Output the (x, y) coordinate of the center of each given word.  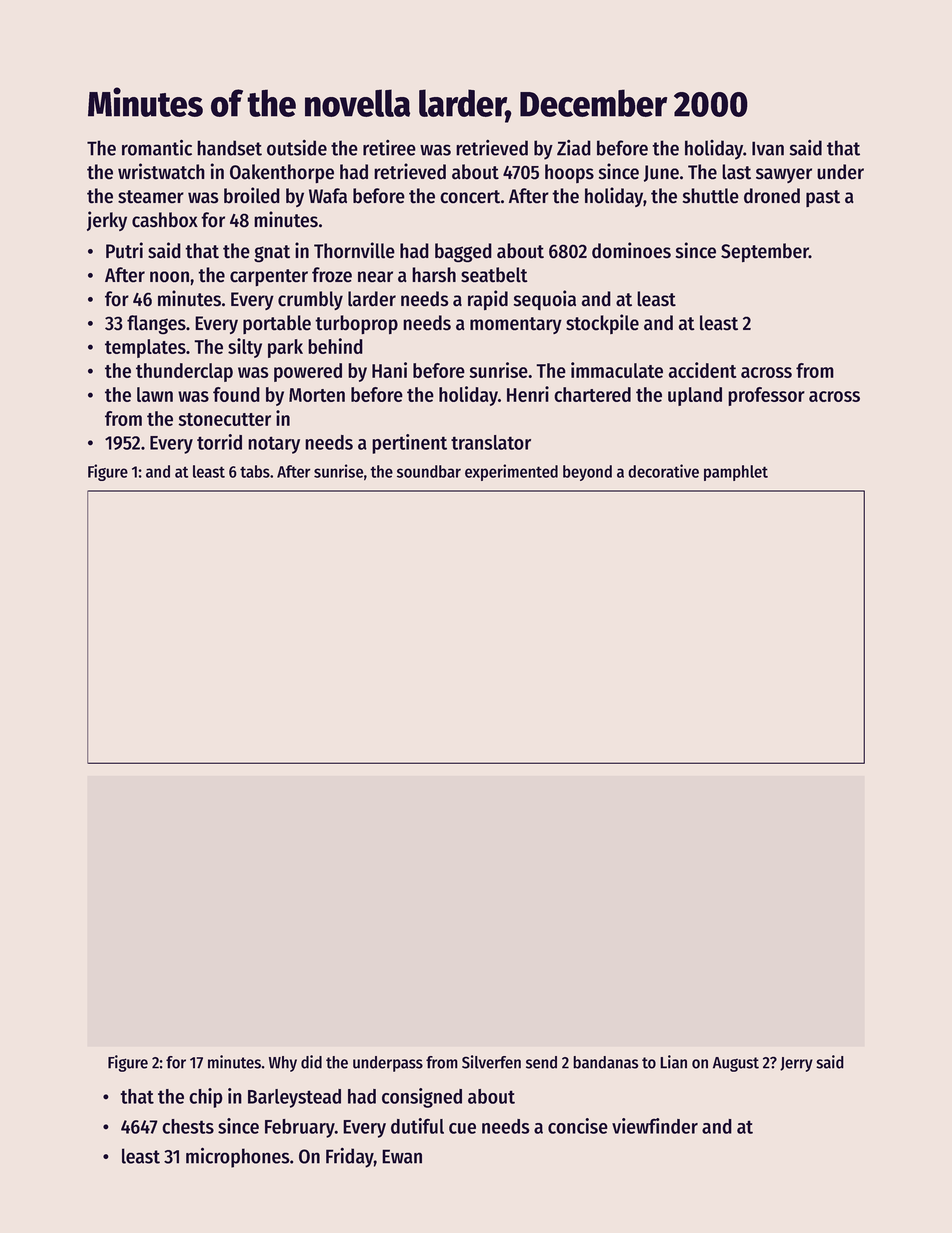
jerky (107, 221)
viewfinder (655, 1126)
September (765, 252)
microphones (237, 1158)
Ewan (402, 1156)
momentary (516, 325)
